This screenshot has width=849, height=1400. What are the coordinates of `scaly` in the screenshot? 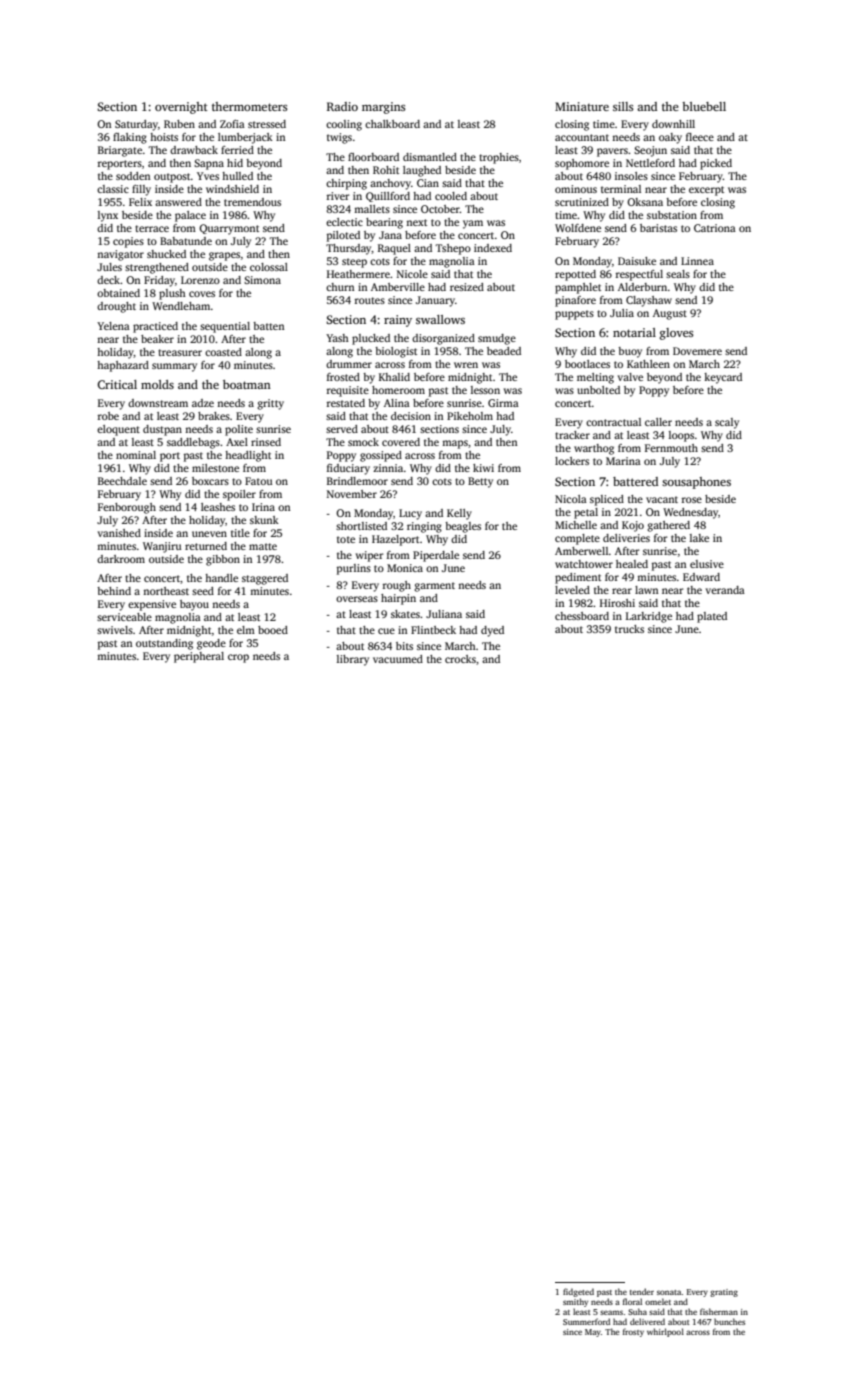 It's located at (727, 423).
